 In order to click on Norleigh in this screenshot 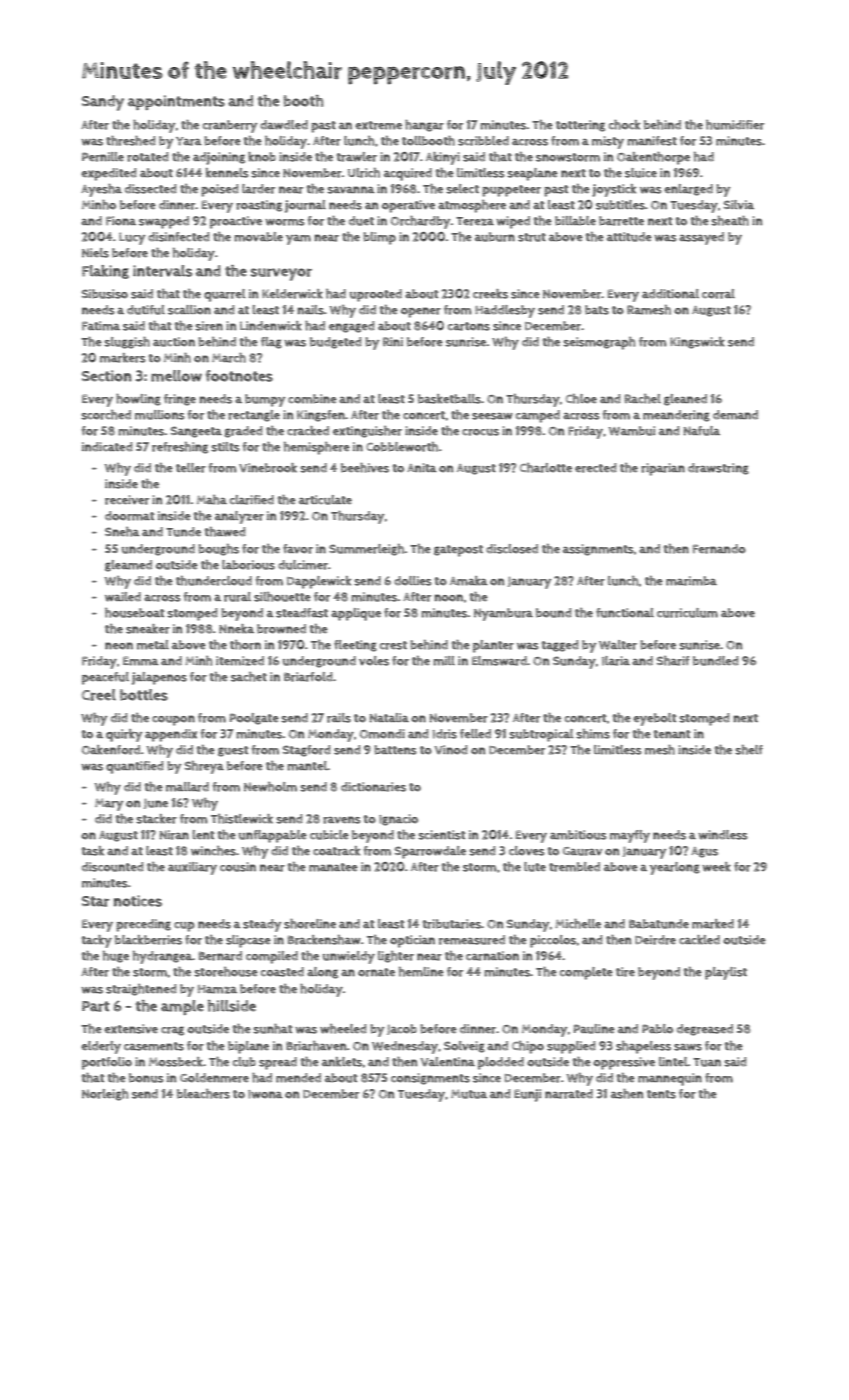, I will do `click(105, 1095)`.
